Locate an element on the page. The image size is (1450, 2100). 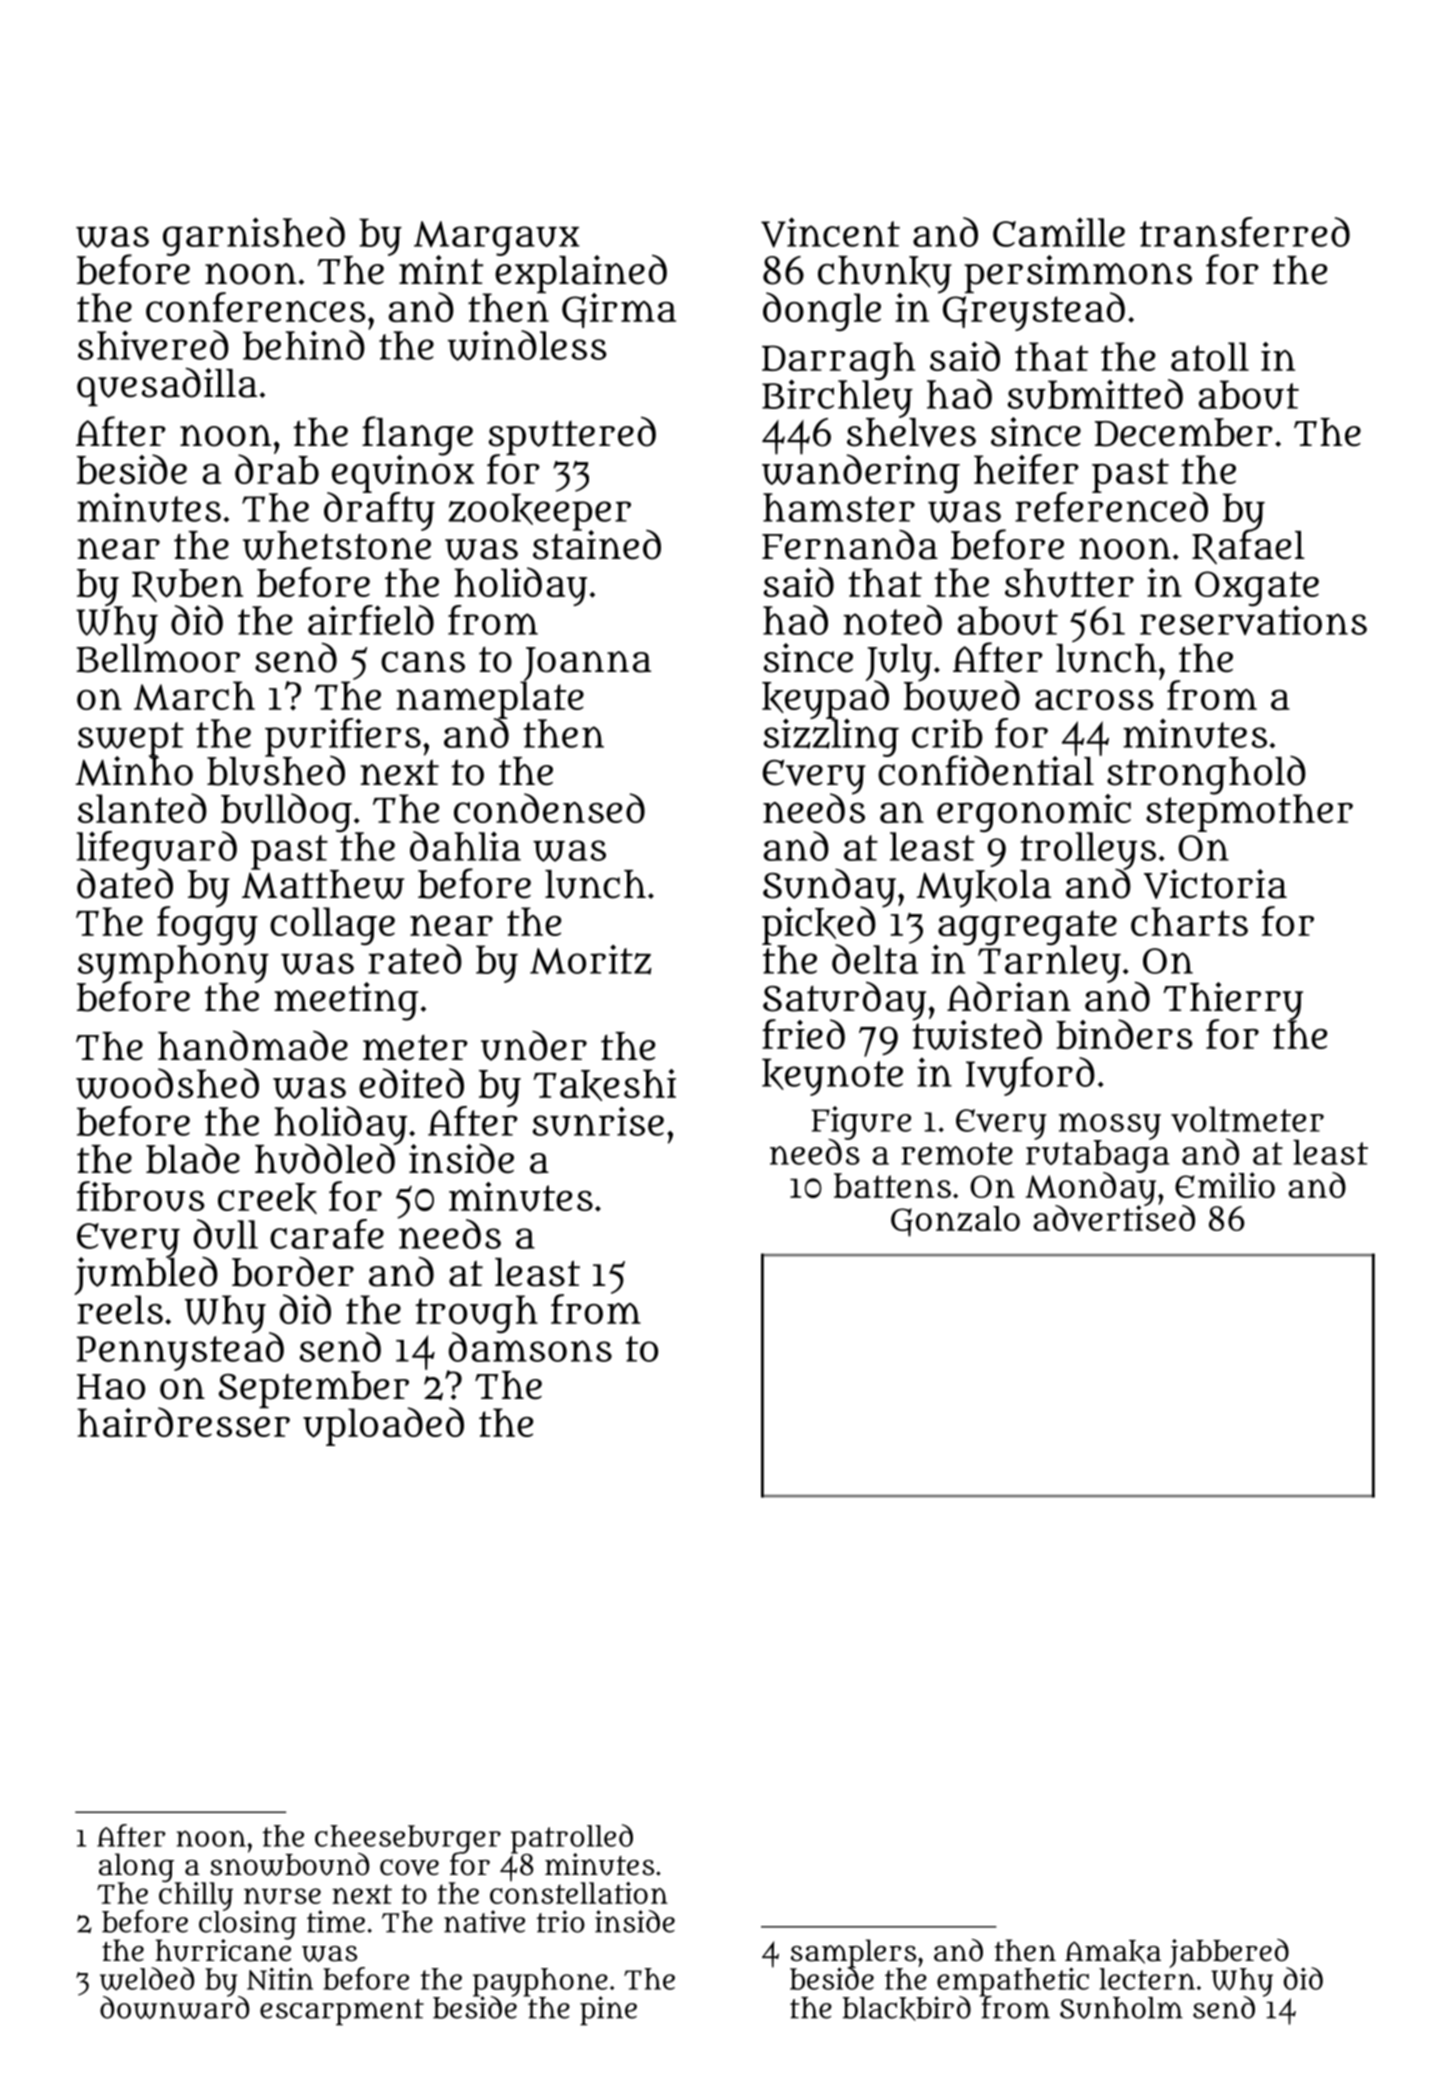
Joanna is located at coordinates (587, 664).
